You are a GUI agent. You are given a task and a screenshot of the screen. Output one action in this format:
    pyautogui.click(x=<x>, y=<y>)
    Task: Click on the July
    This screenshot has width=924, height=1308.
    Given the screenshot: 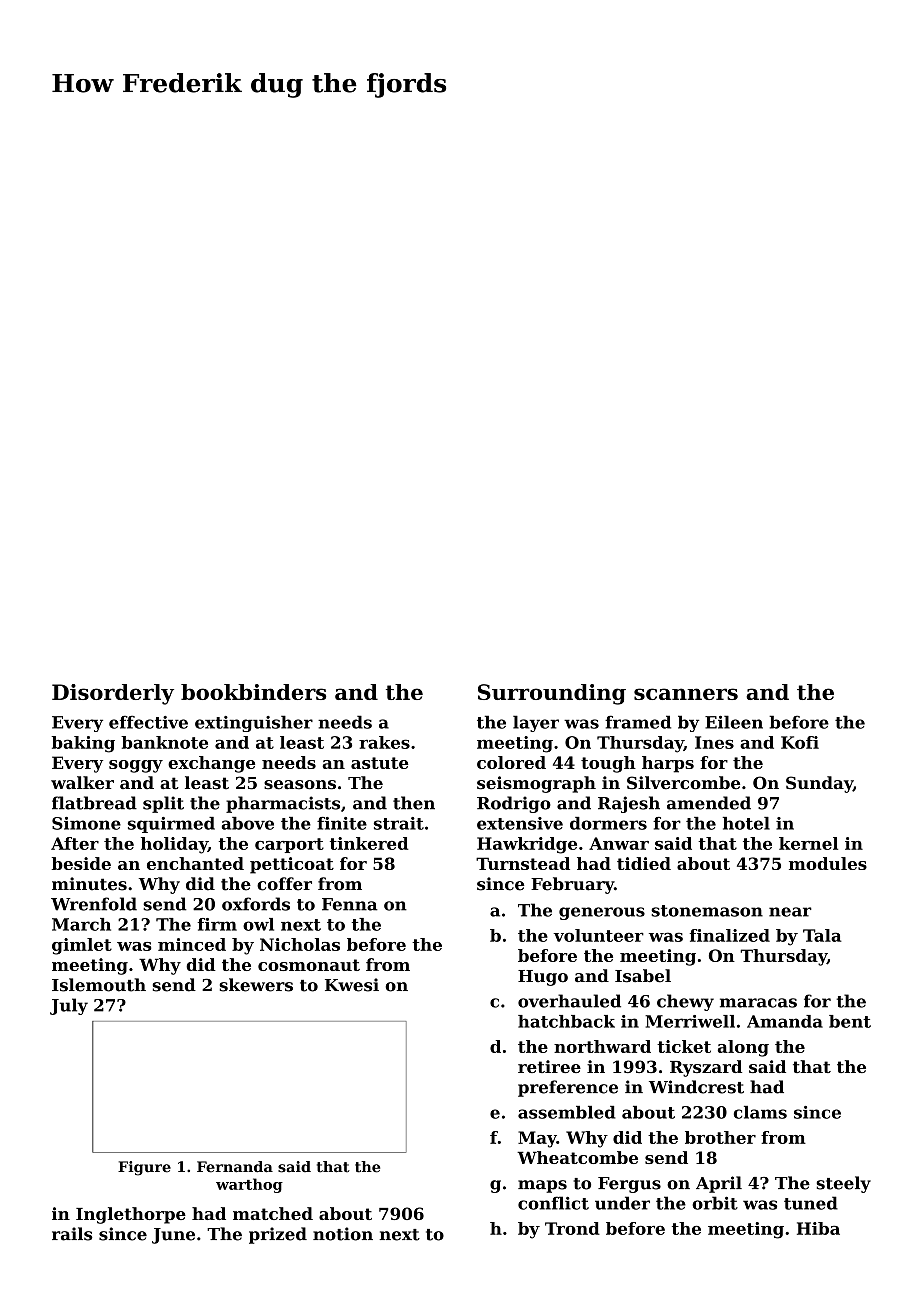 What is the action you would take?
    pyautogui.click(x=69, y=1006)
